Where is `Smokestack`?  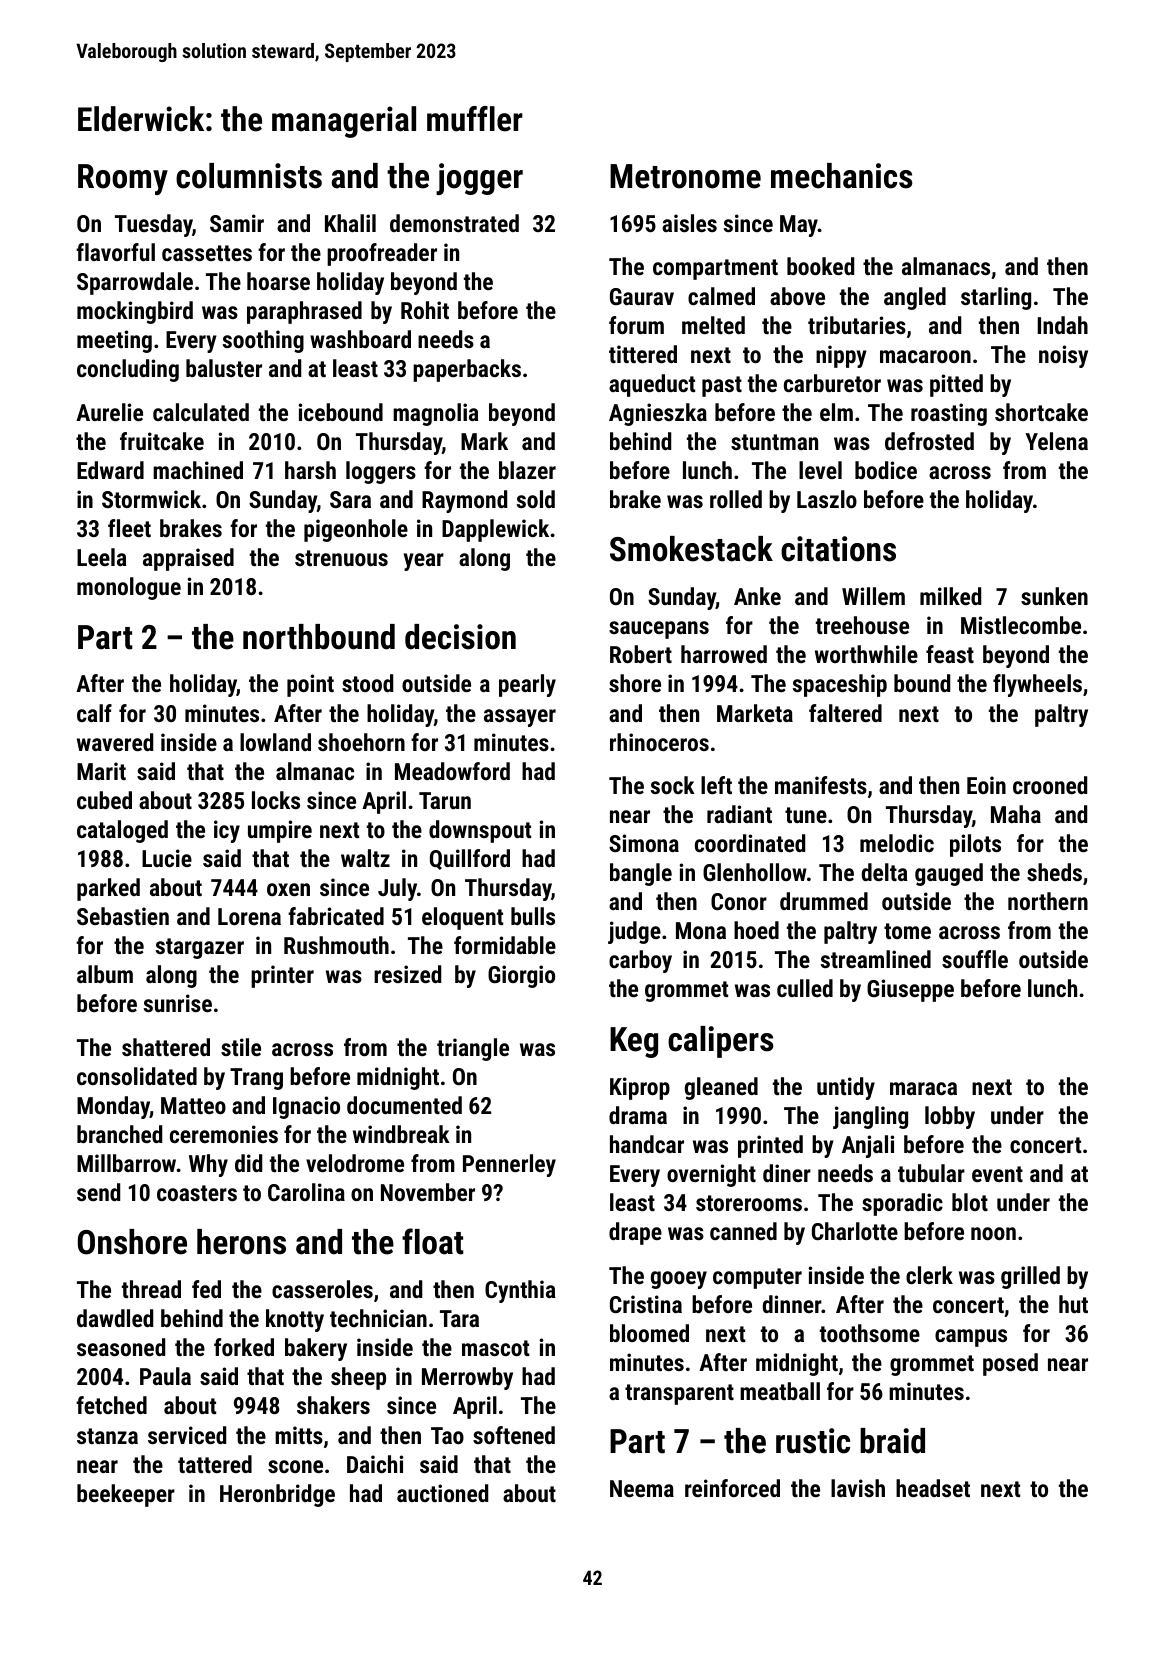 Smokestack is located at coordinates (691, 549).
